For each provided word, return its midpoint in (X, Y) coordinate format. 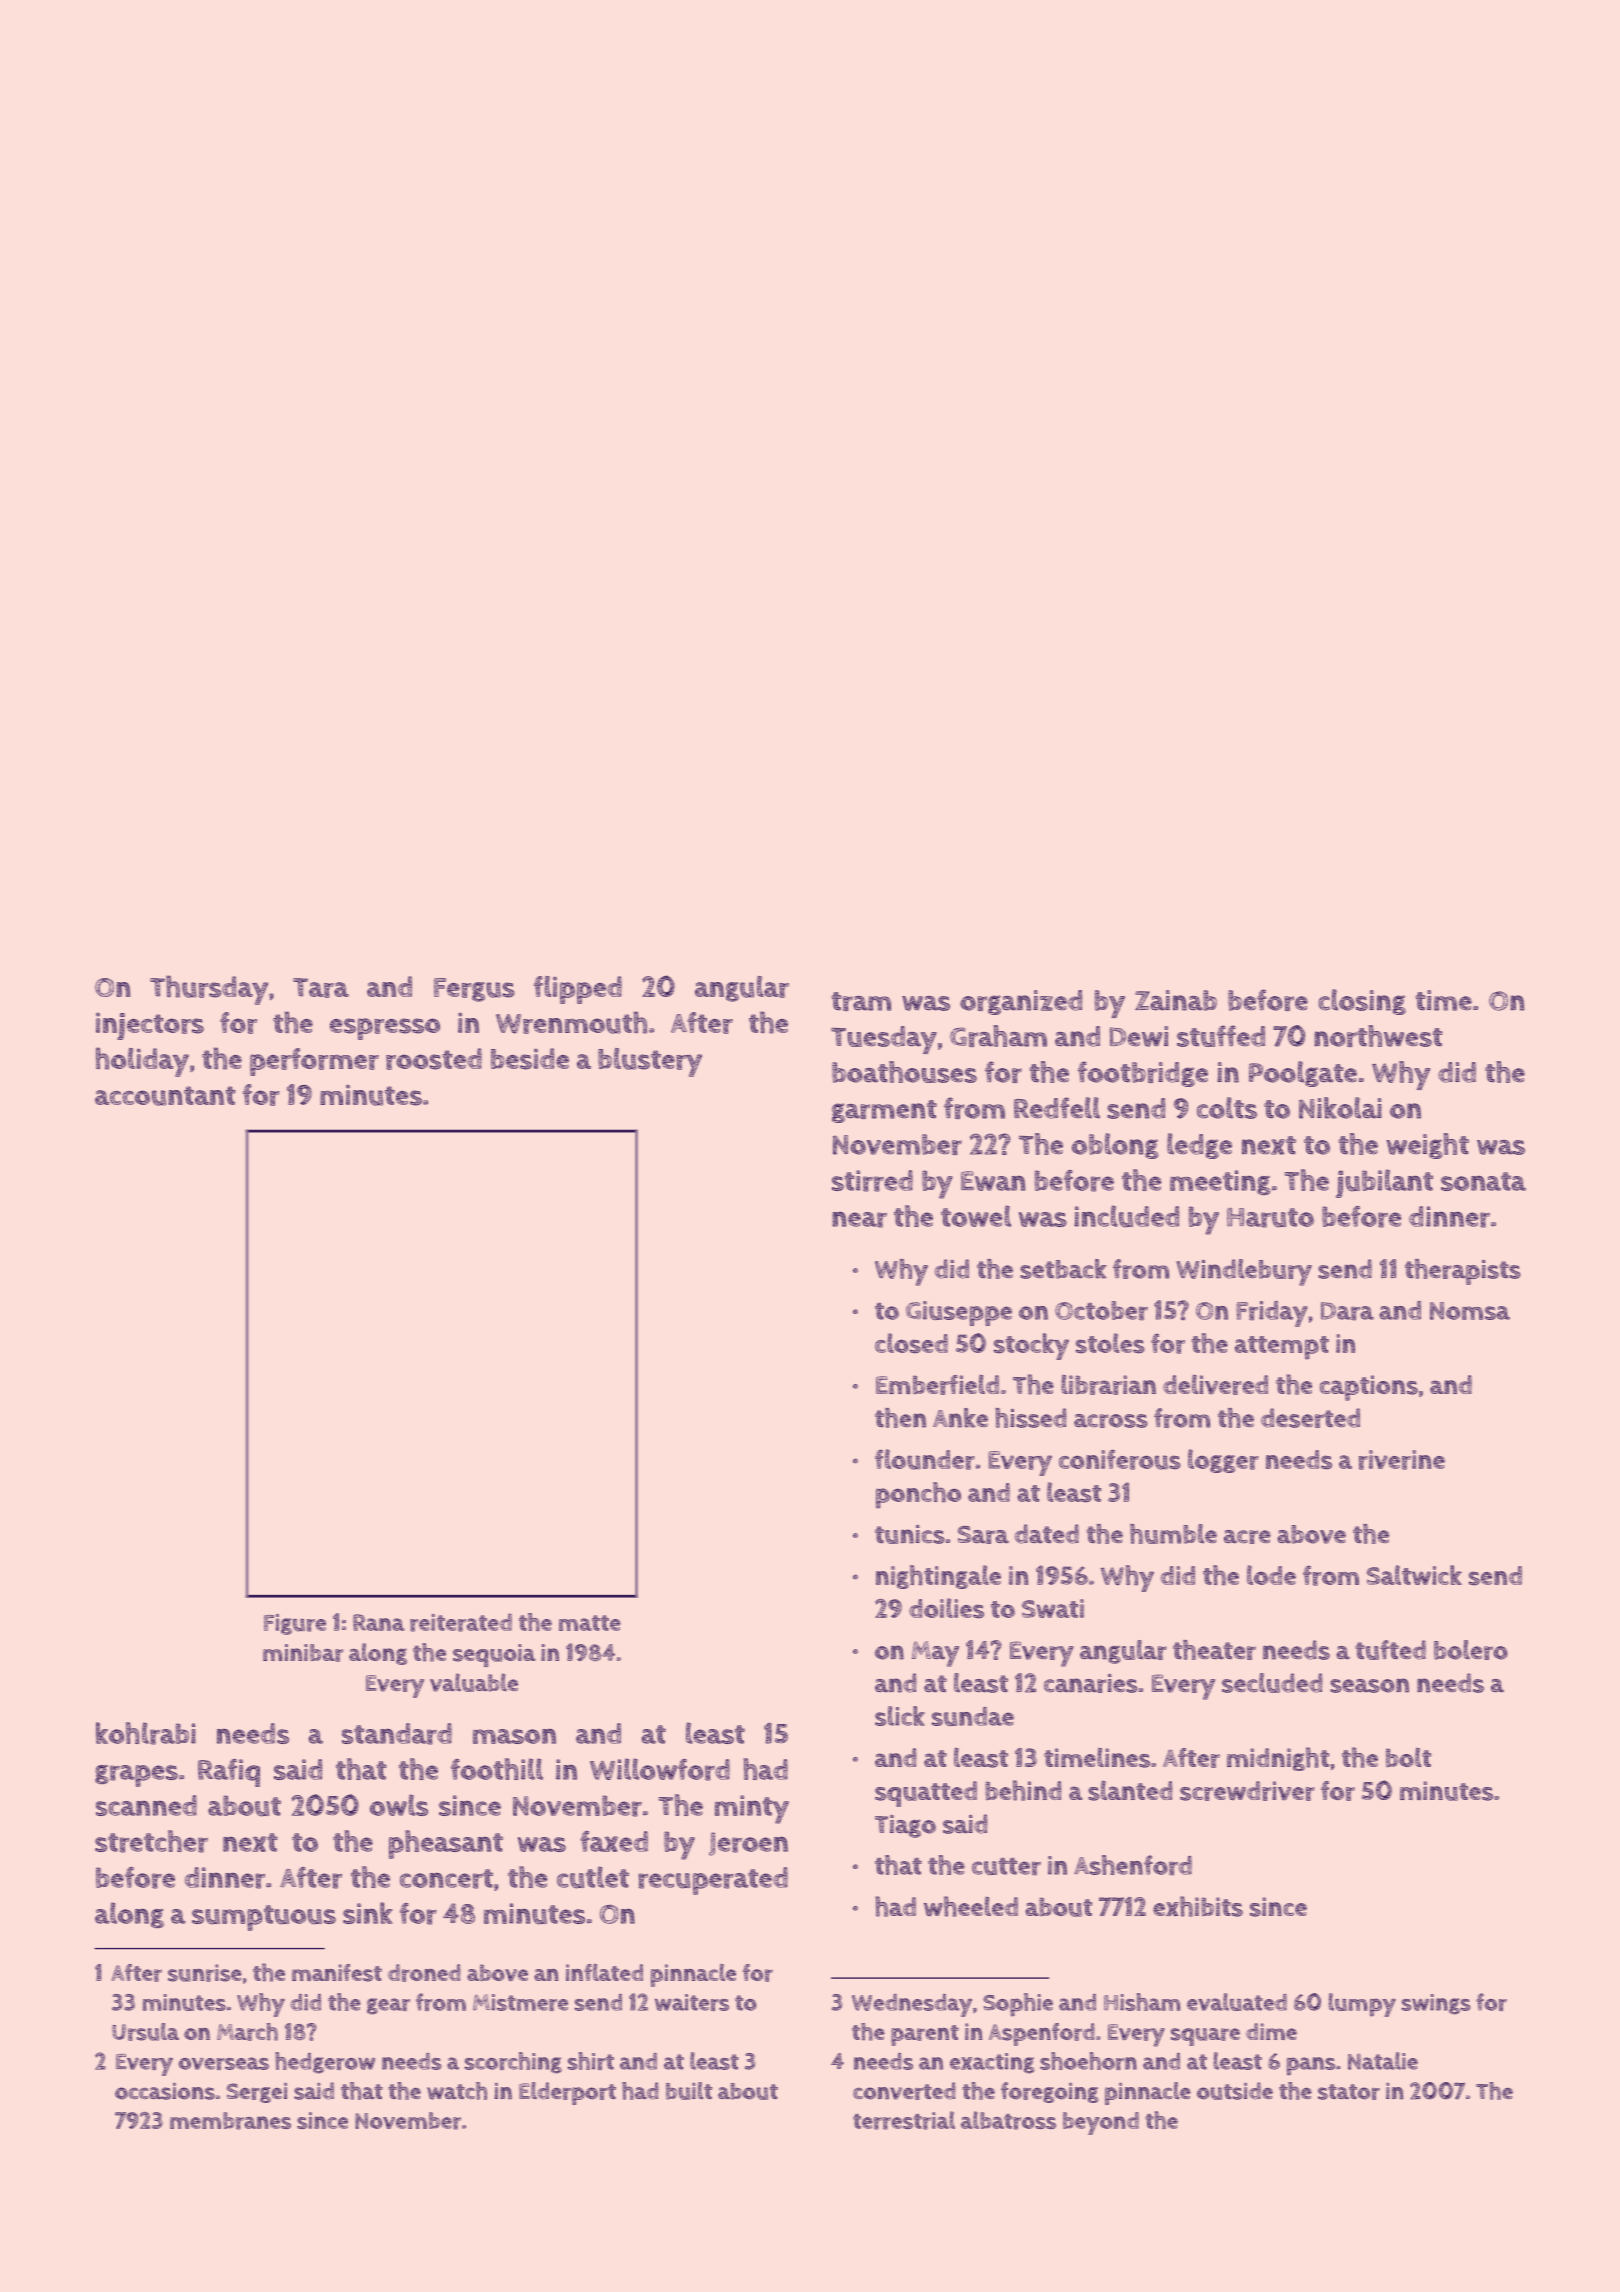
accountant (165, 1096)
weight (1427, 1146)
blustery (650, 1062)
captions (1369, 1388)
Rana (379, 1622)
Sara (983, 1535)
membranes (230, 2121)
